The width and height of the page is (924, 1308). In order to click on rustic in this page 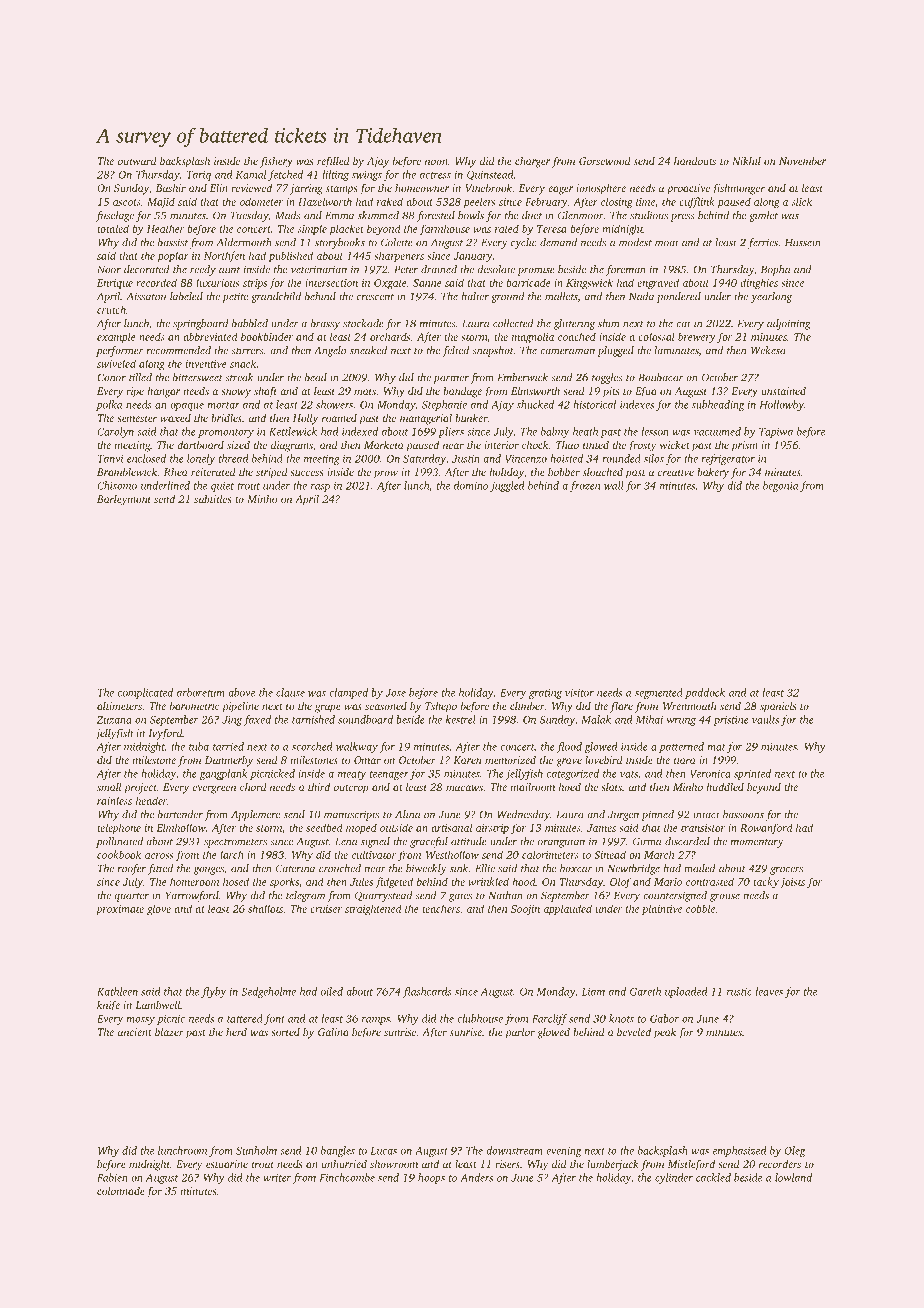, I will do `click(739, 992)`.
